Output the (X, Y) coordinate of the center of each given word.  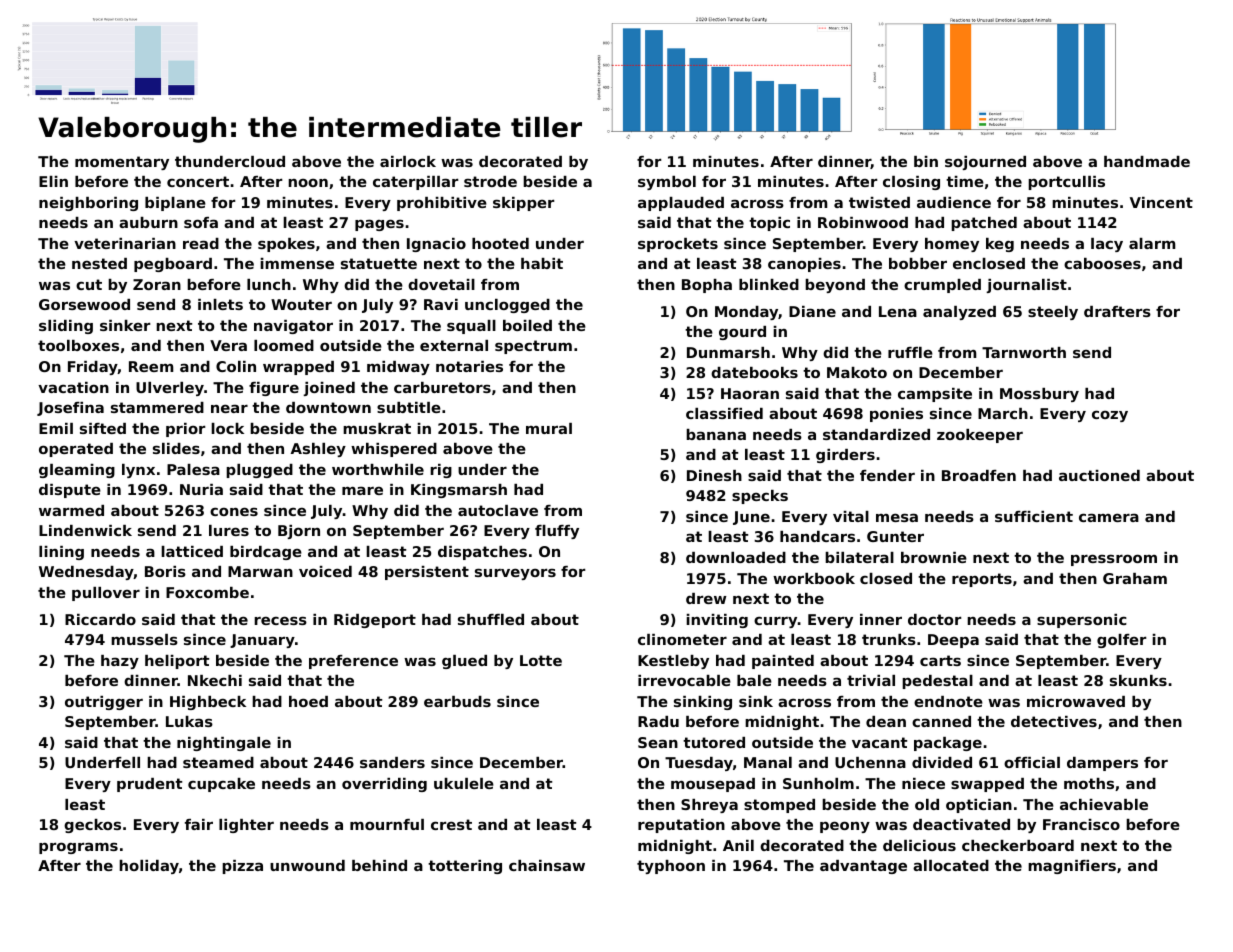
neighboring (88, 204)
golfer (1121, 641)
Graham (1135, 578)
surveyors (515, 574)
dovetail (441, 284)
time (965, 181)
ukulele (464, 783)
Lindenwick (85, 530)
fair (199, 824)
